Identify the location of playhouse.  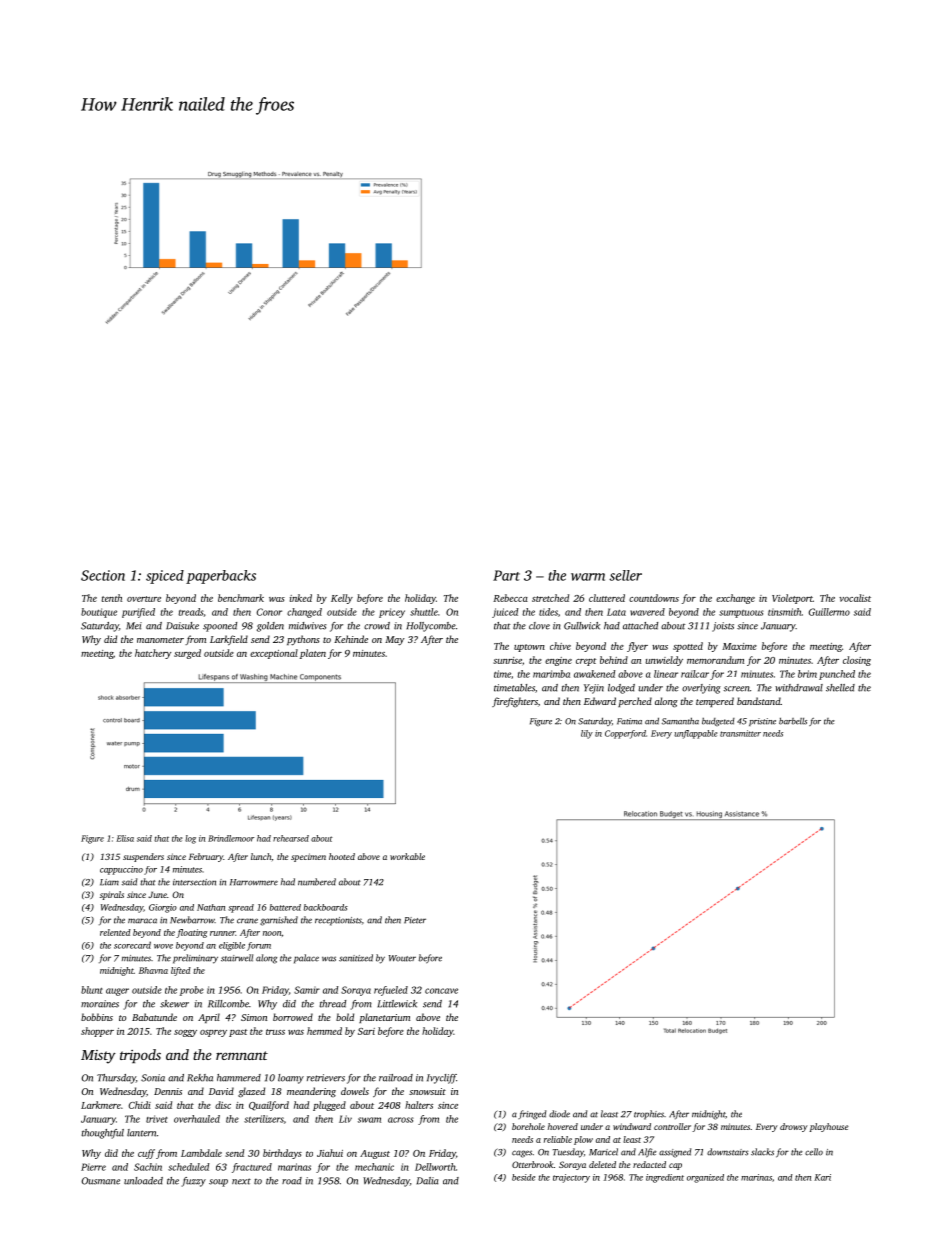
(829, 1127).
